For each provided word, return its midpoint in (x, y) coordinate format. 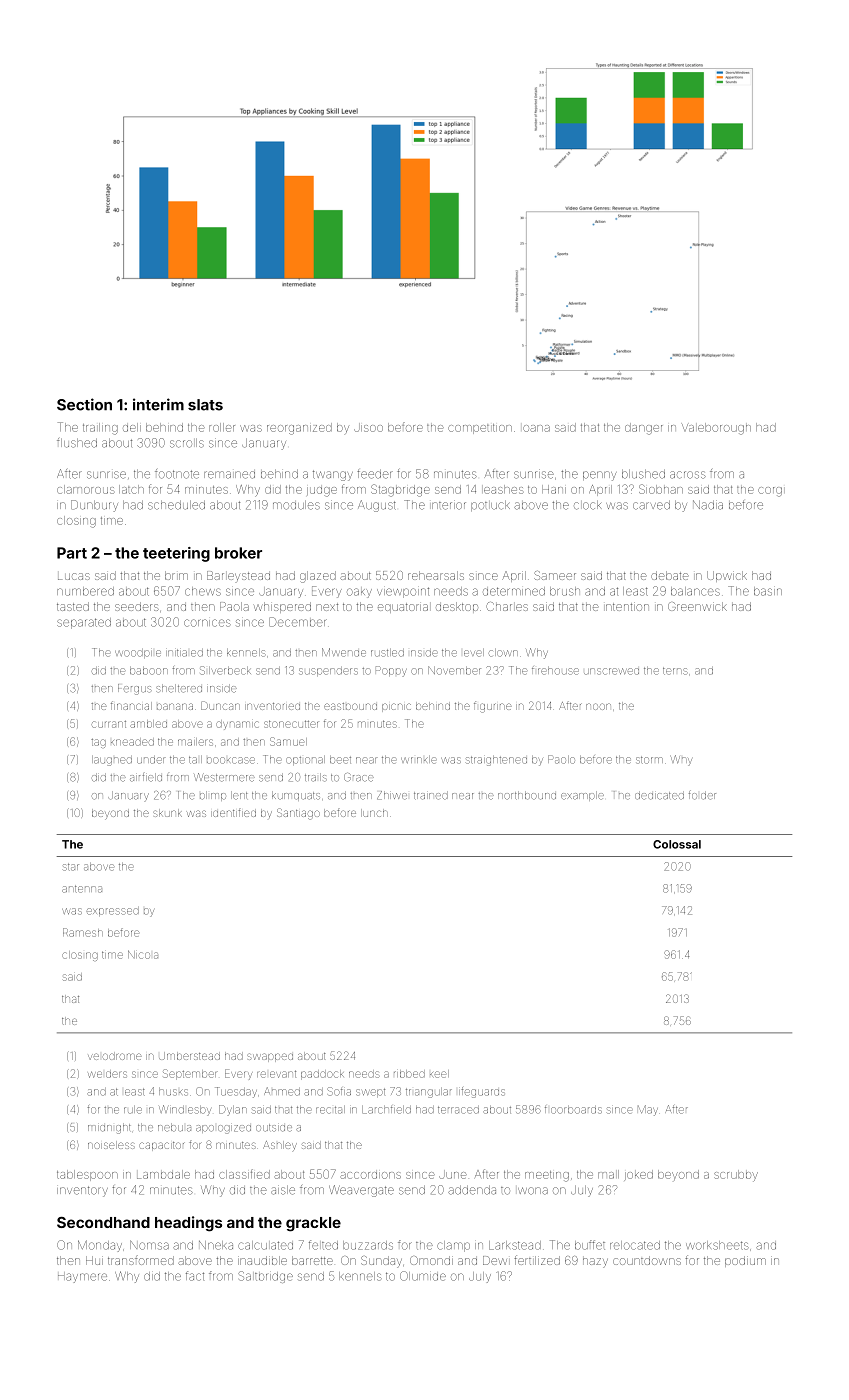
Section (84, 404)
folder (702, 795)
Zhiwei (392, 795)
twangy (333, 475)
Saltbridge (265, 1277)
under (151, 760)
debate (670, 575)
